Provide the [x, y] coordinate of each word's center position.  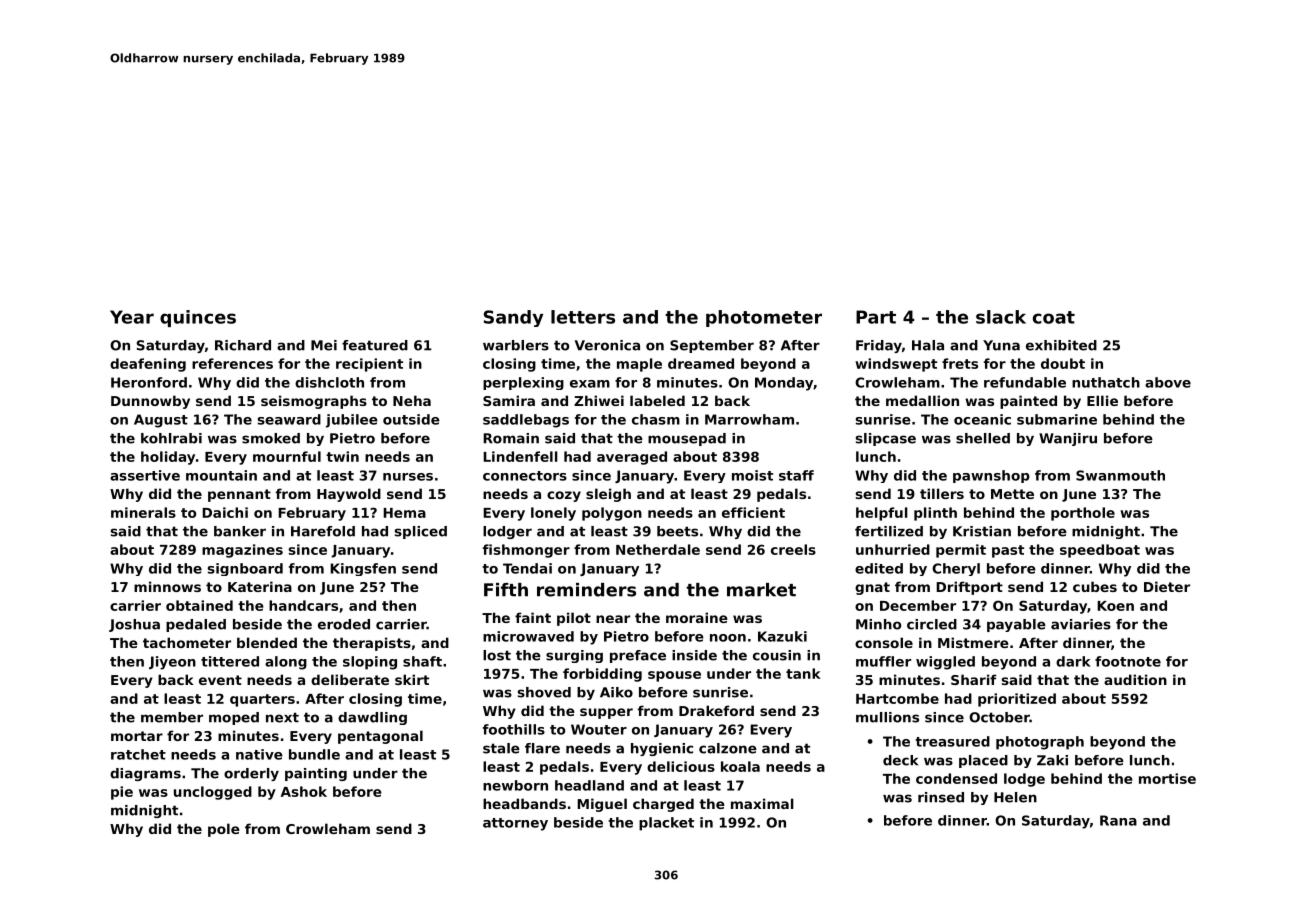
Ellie [1102, 400]
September [712, 346]
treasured [952, 741]
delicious [681, 766]
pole [224, 830]
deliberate [350, 679]
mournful [287, 456]
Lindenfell [520, 456]
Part [876, 317]
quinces [198, 318]
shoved [544, 692]
